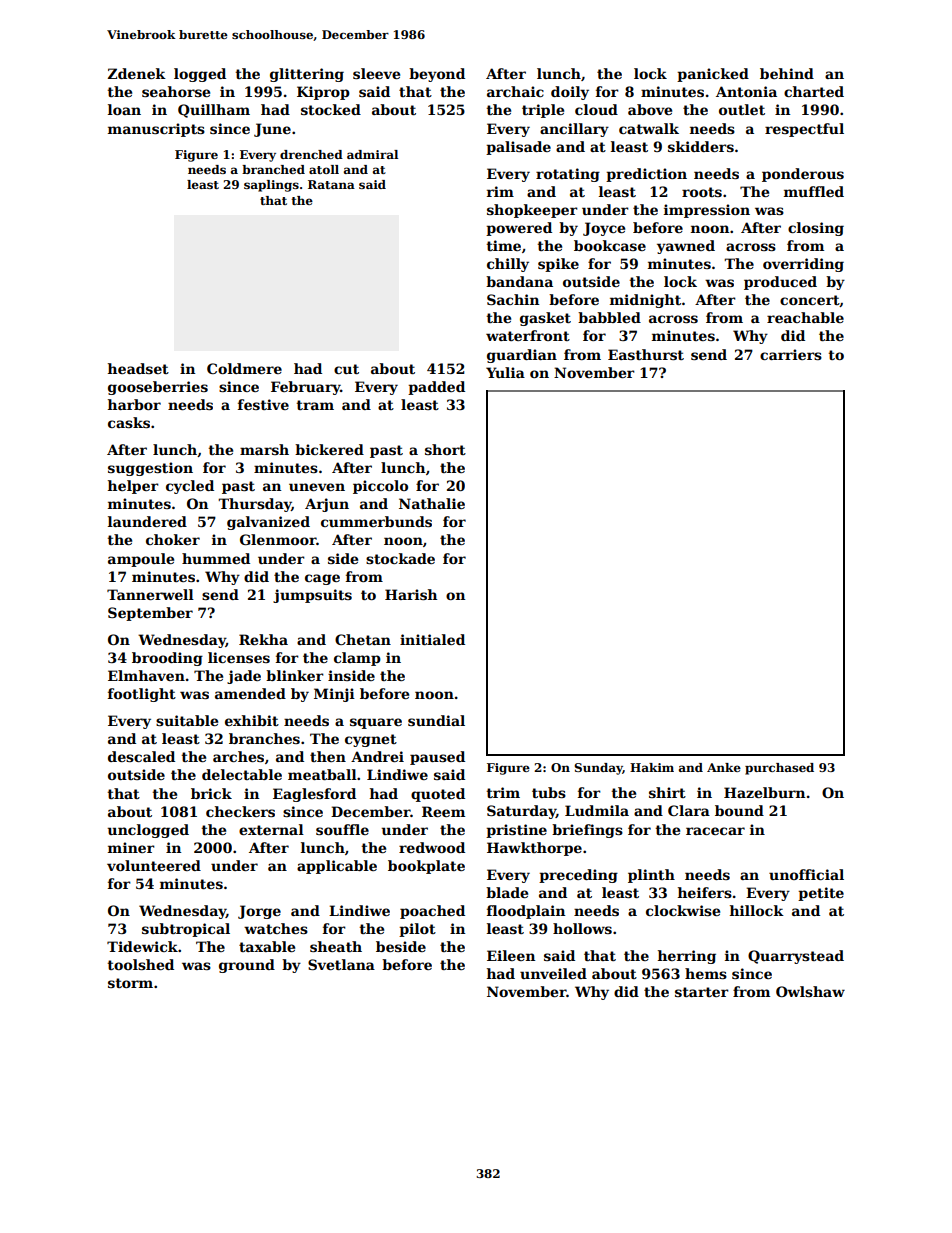 Image resolution: width=952 pixels, height=1233 pixels. What do you see at coordinates (244, 677) in the page?
I see `jade` at bounding box center [244, 677].
